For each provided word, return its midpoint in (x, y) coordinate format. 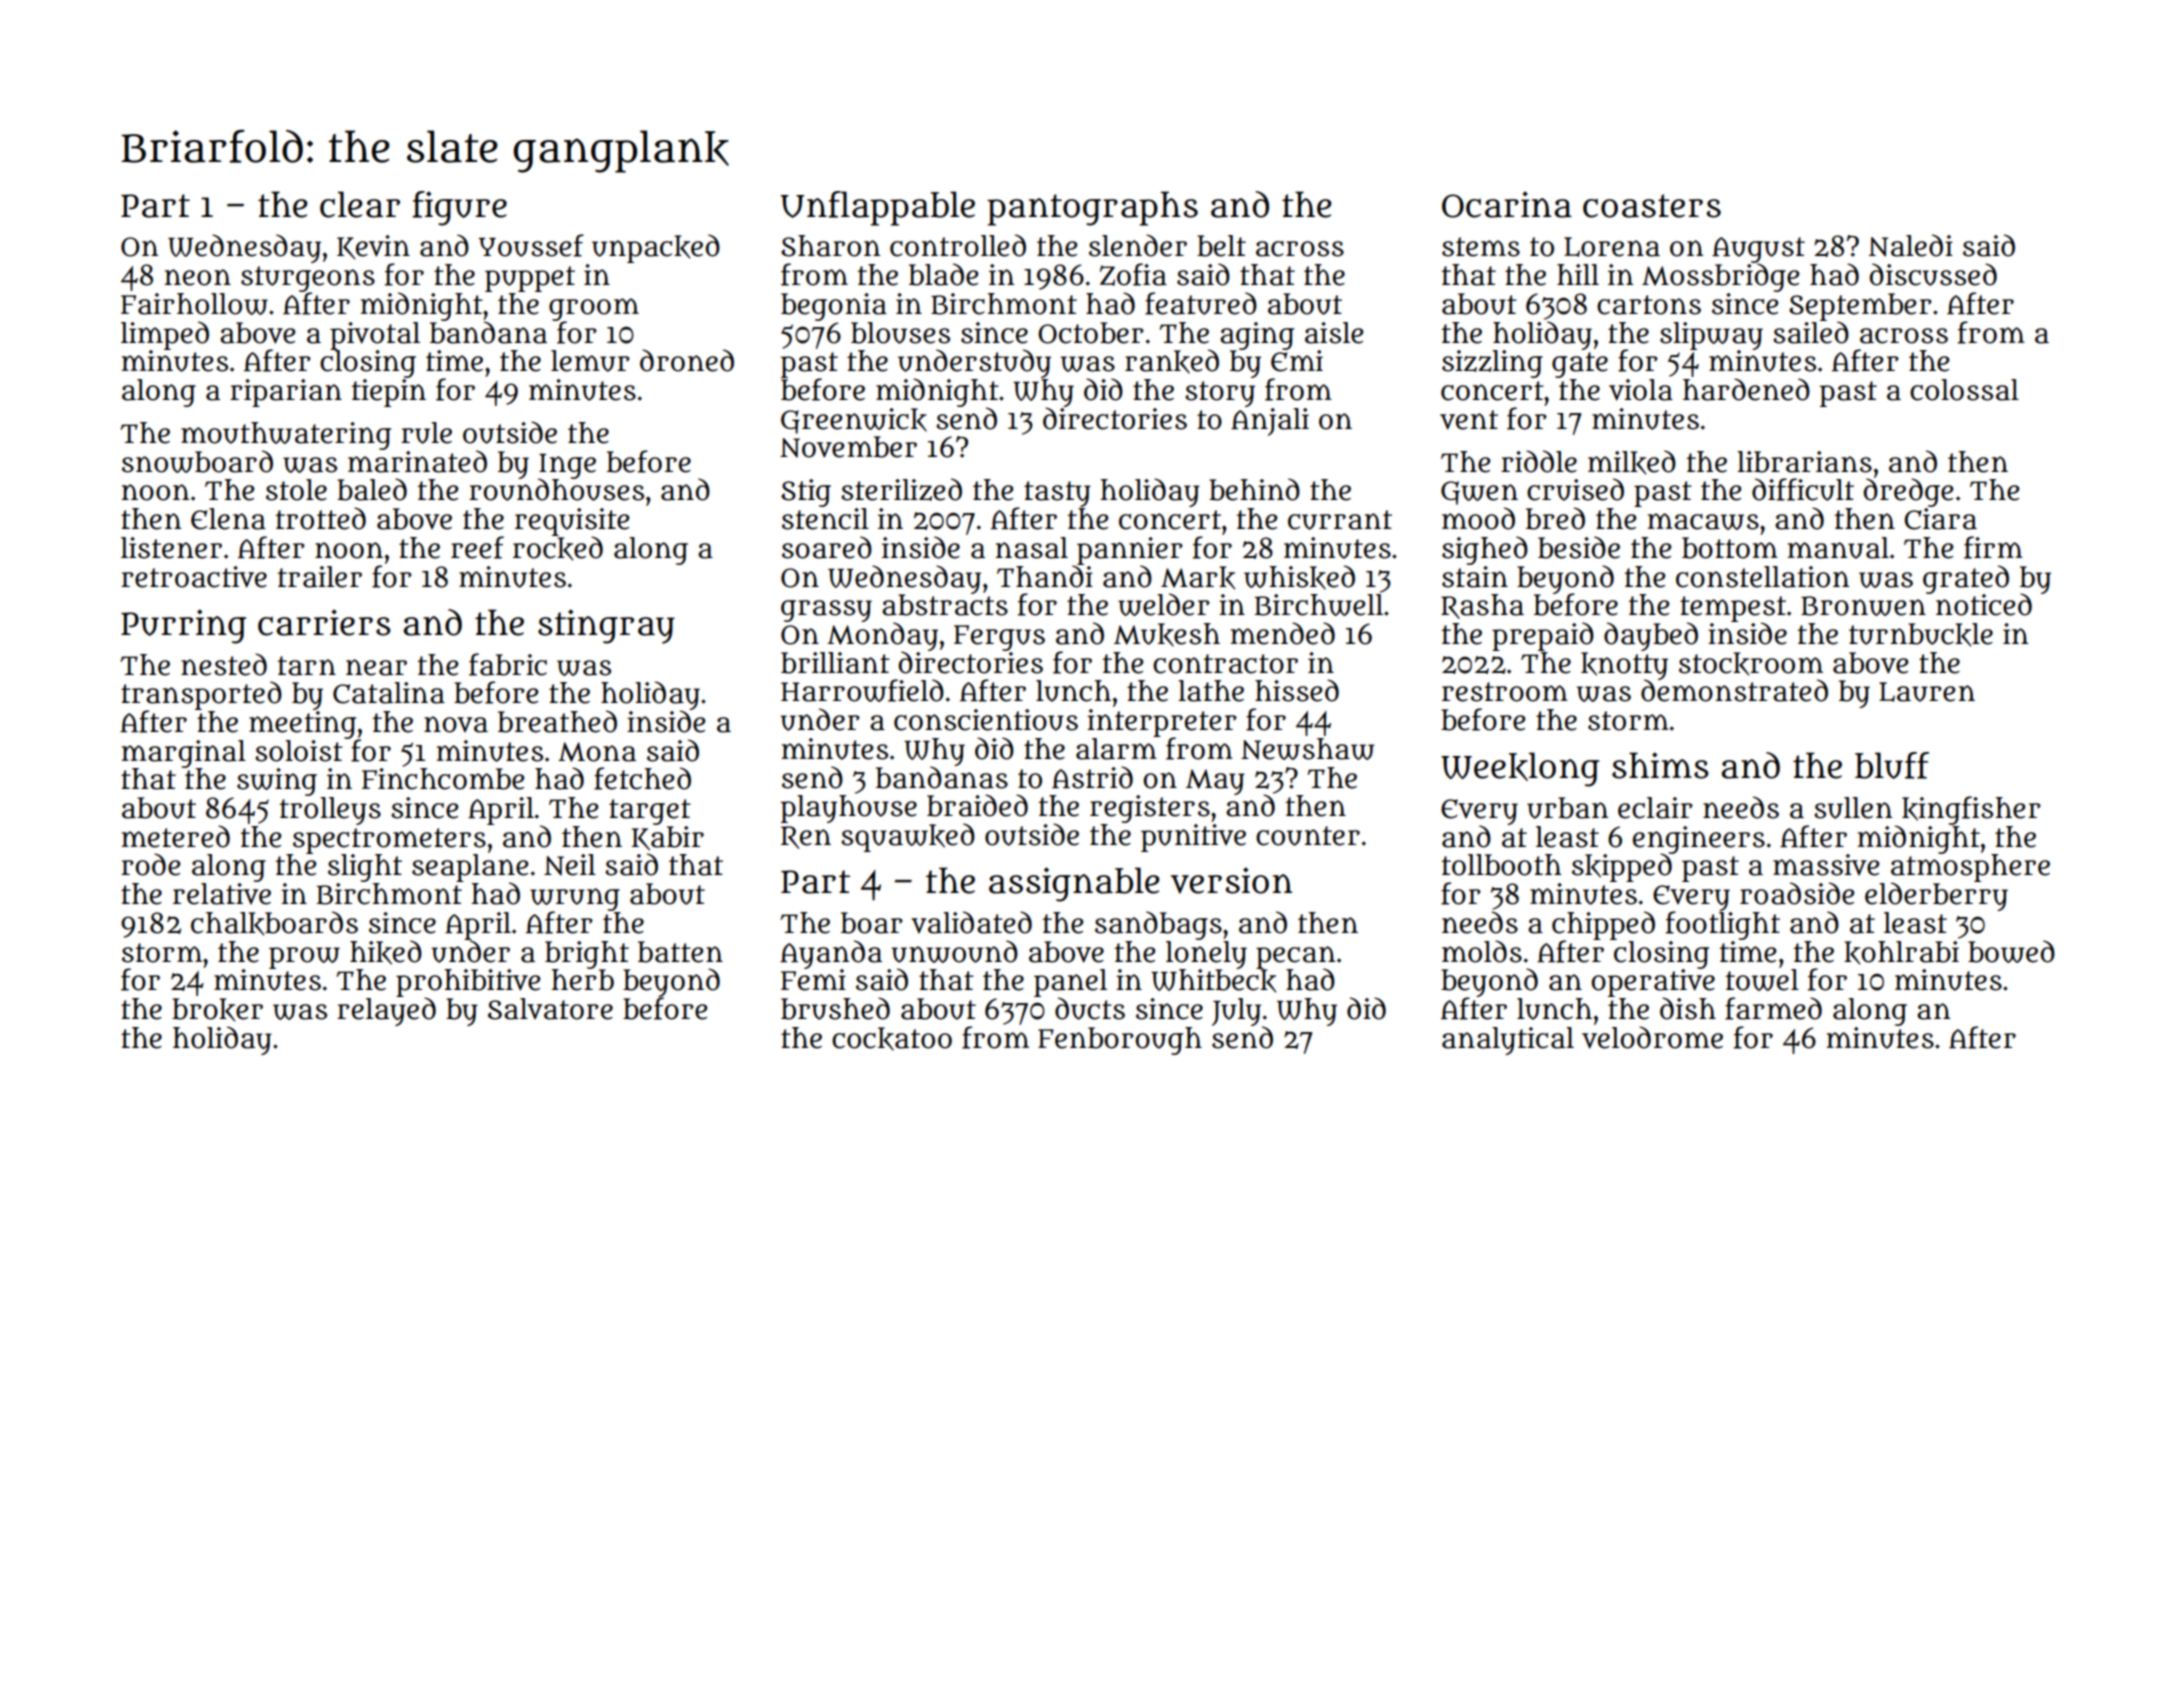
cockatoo (892, 1039)
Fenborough (1120, 1041)
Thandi (1045, 576)
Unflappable (877, 208)
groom (594, 309)
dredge (1908, 492)
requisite (572, 522)
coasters (1652, 206)
